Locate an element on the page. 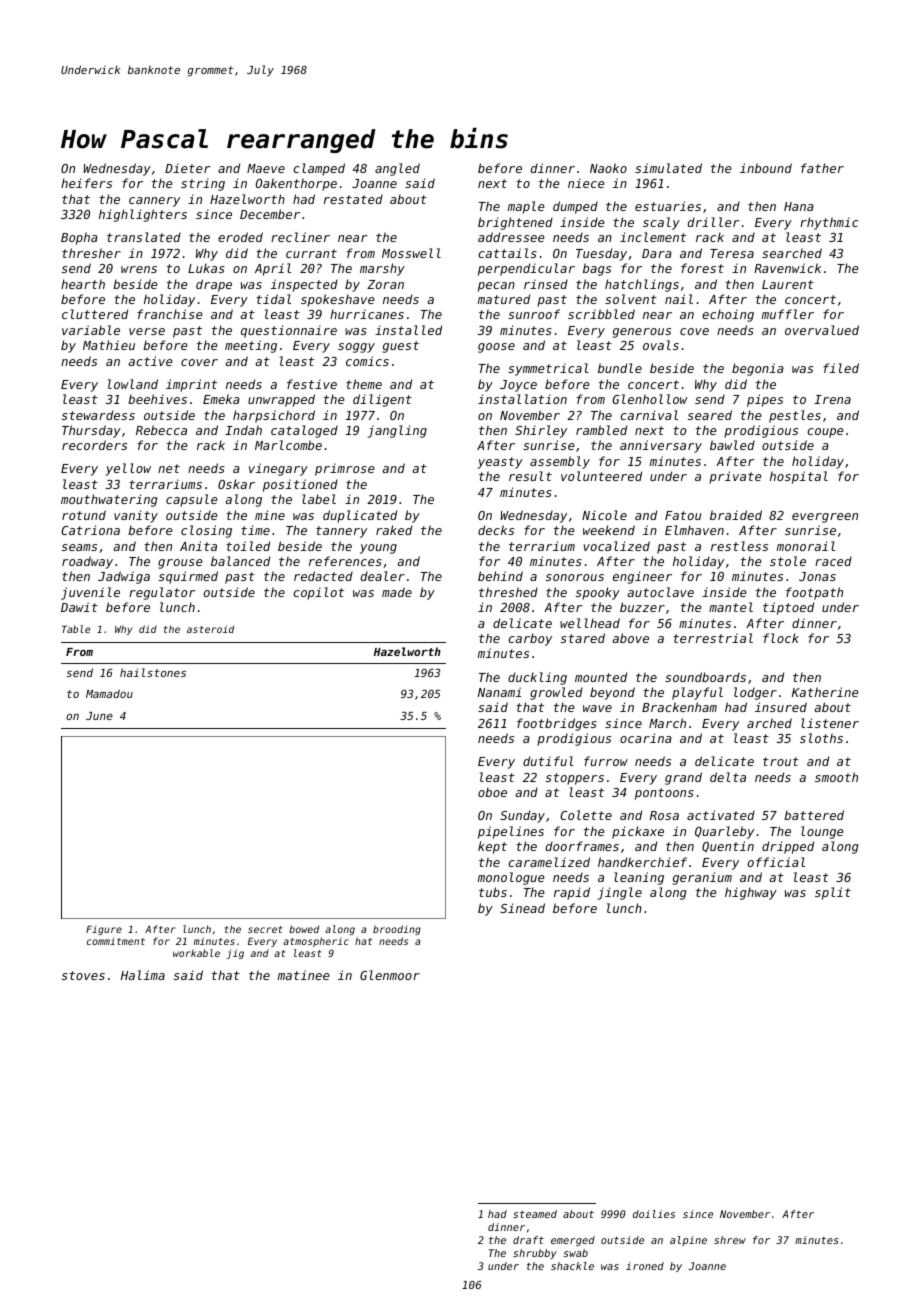 Image resolution: width=924 pixels, height=1308 pixels. rinsed is located at coordinates (546, 284).
